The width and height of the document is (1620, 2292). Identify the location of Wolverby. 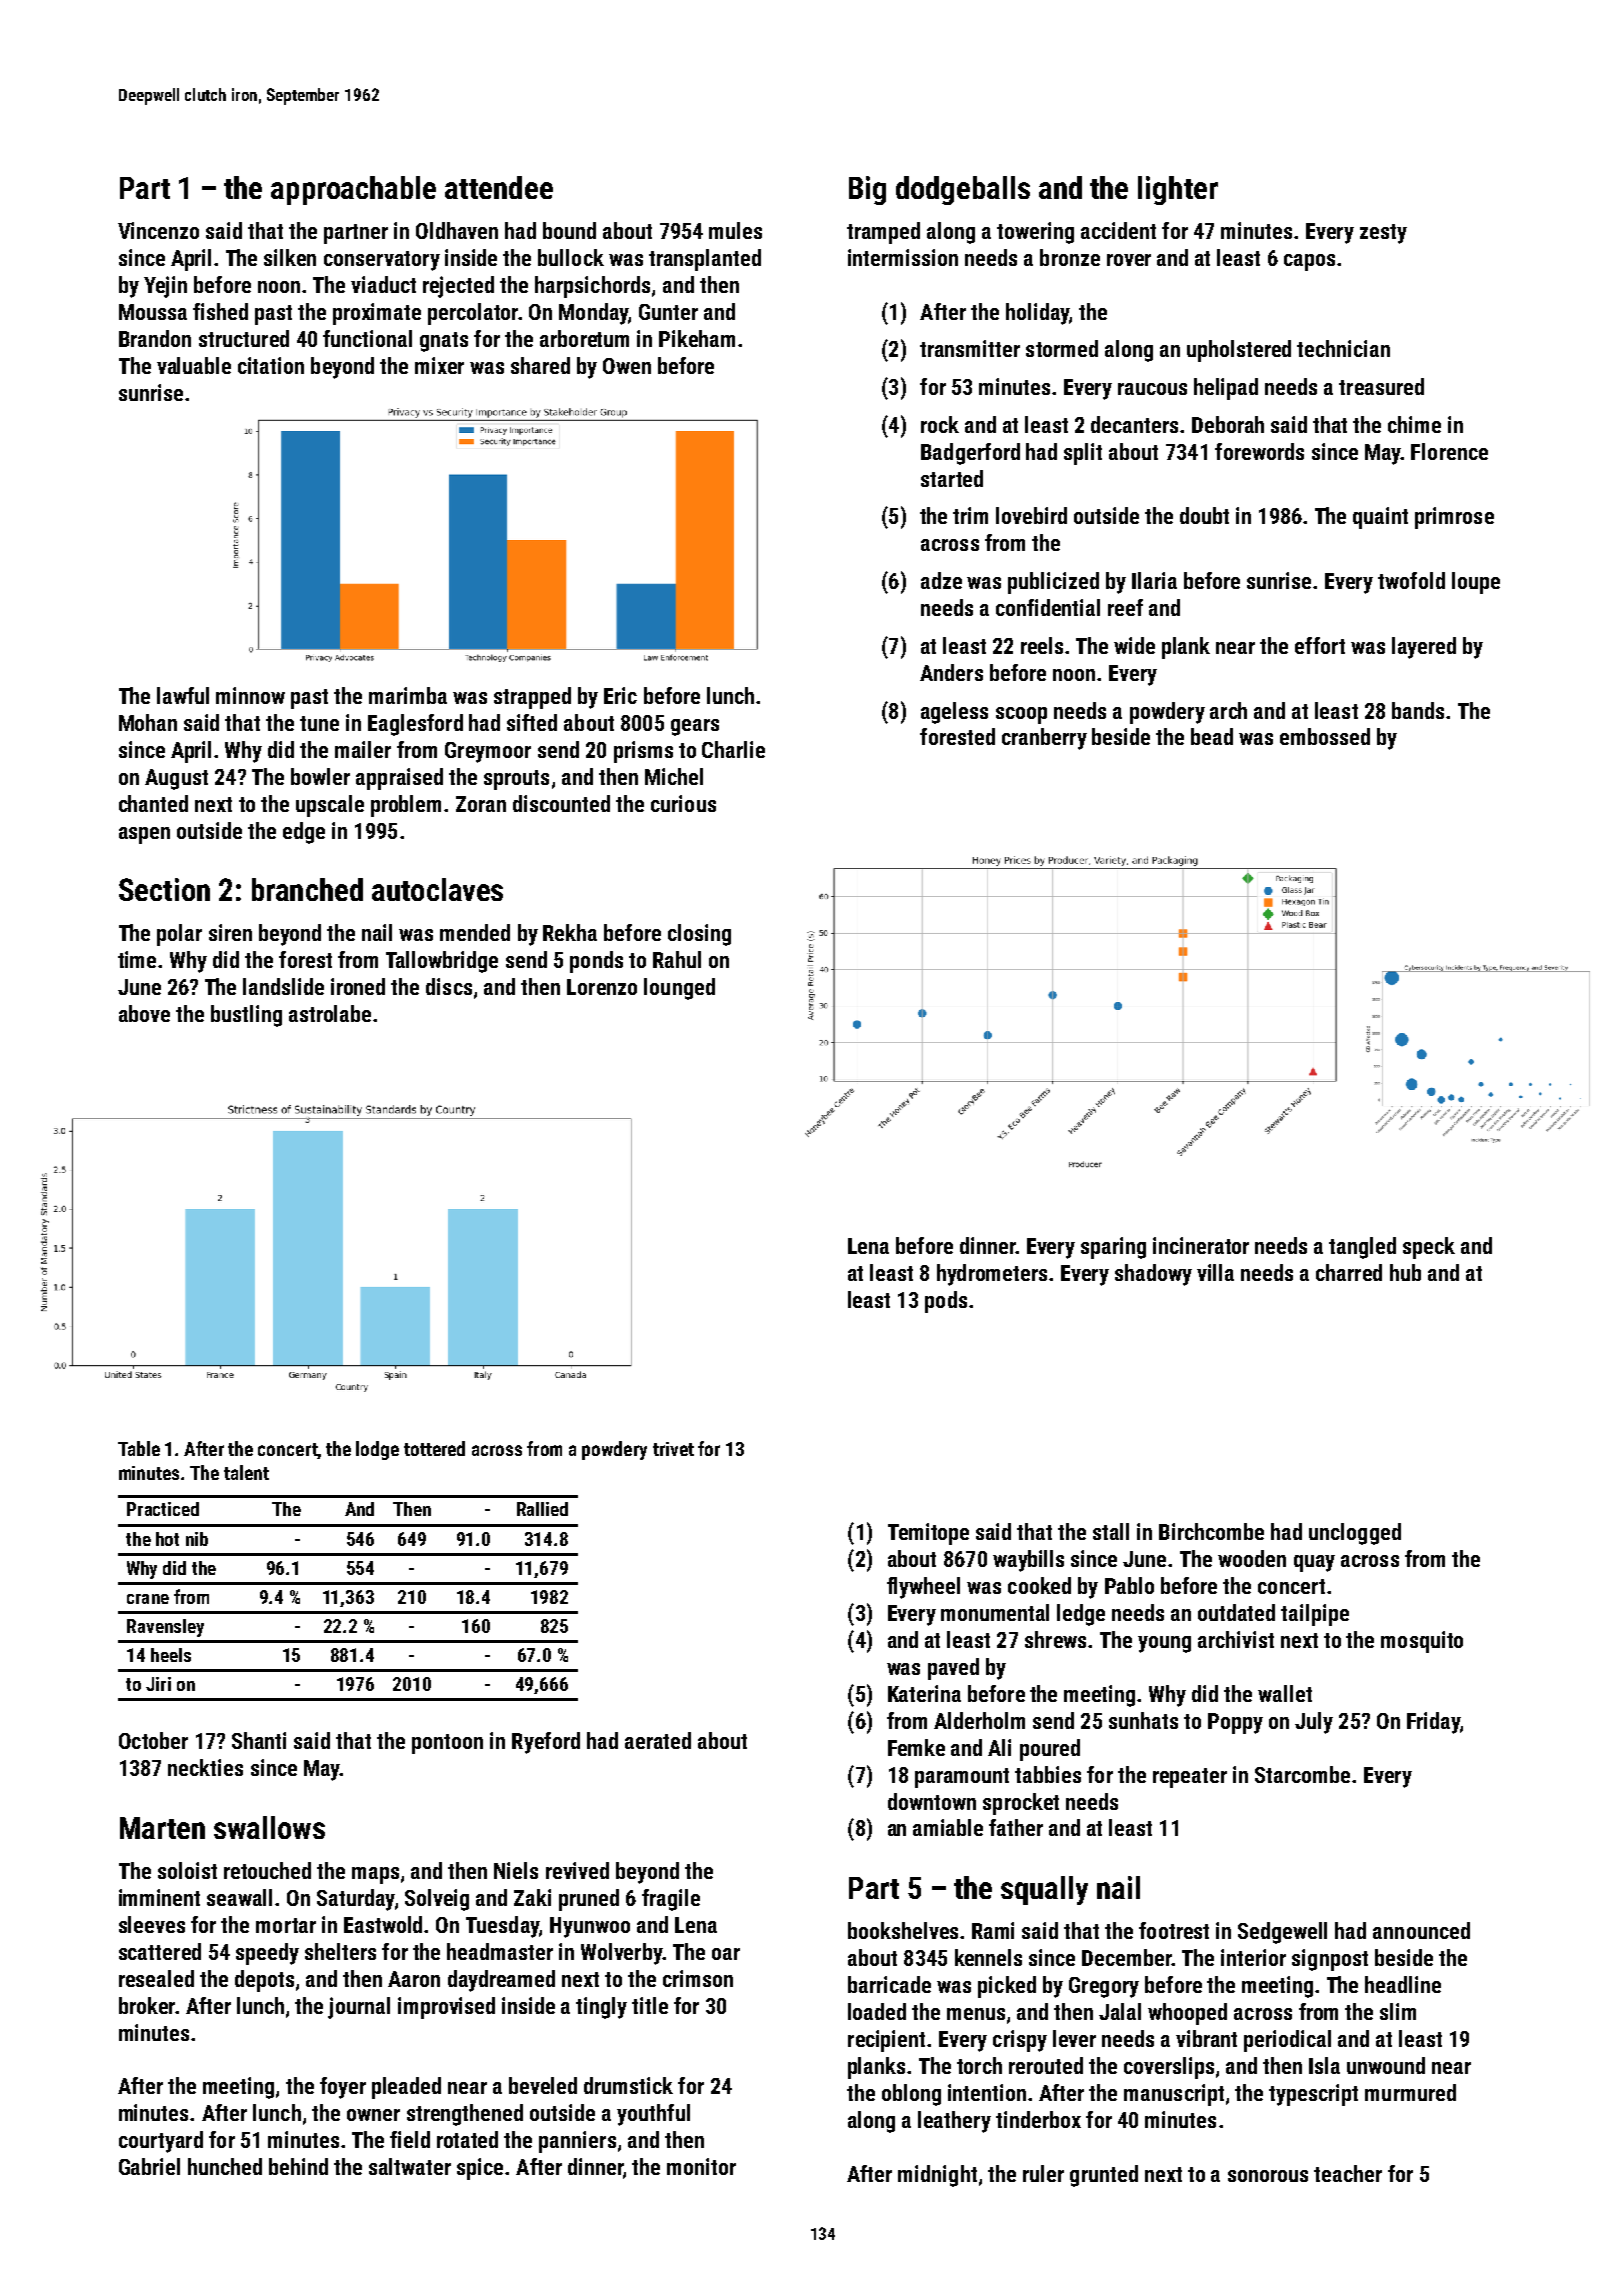
(621, 1954).
